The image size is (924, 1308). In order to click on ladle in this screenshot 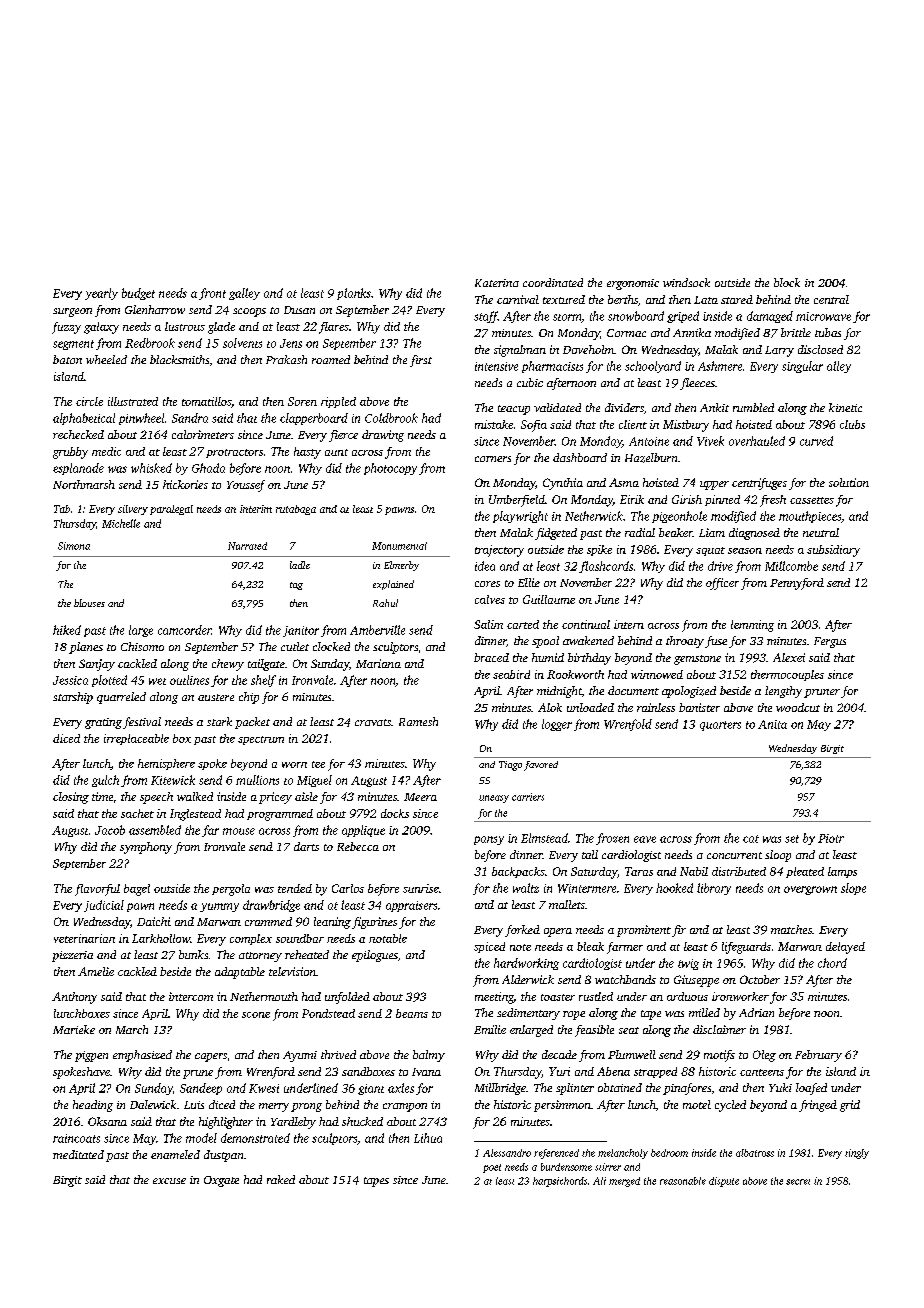, I will do `click(300, 565)`.
